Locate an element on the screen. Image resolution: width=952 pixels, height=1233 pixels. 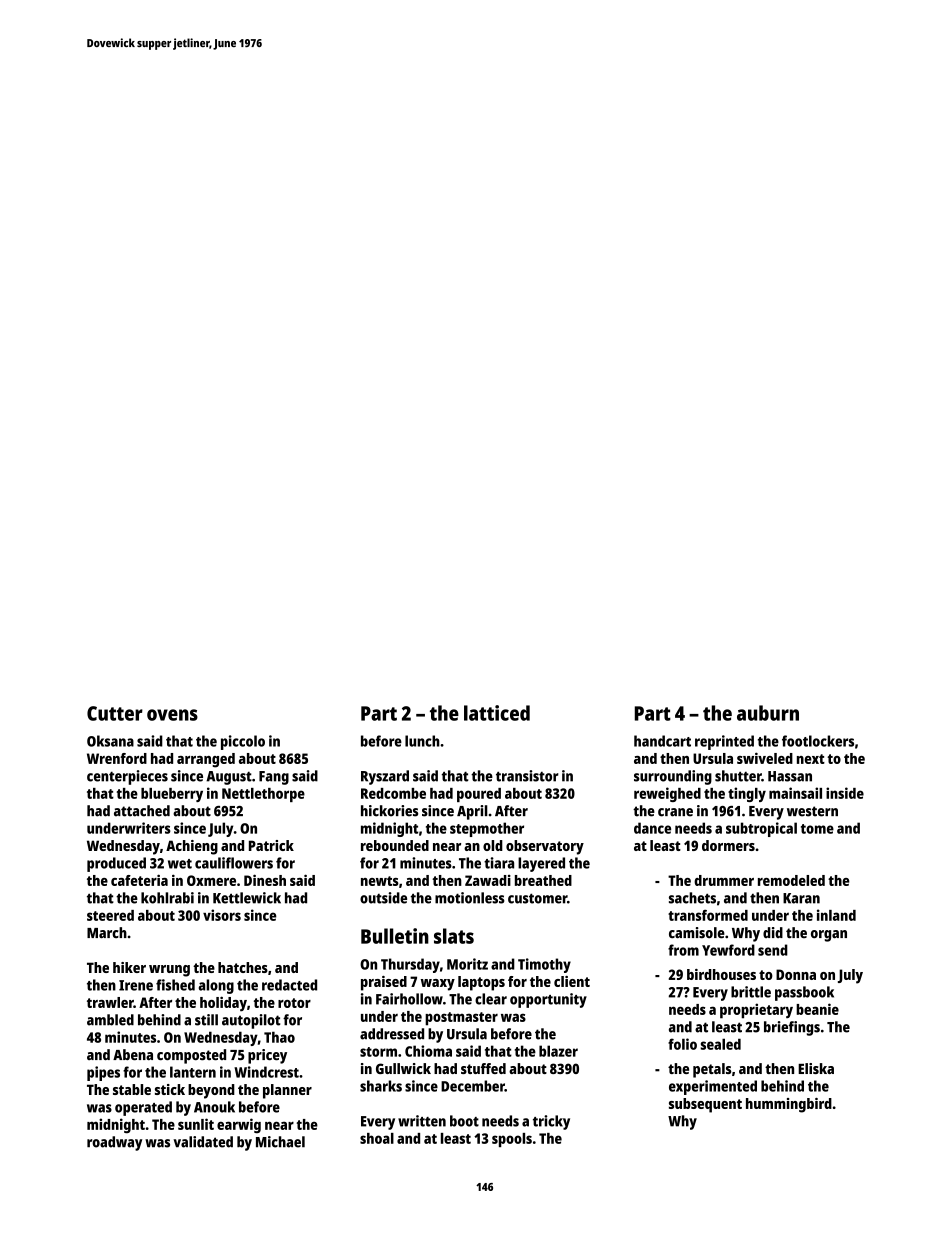
ambled is located at coordinates (110, 1020).
